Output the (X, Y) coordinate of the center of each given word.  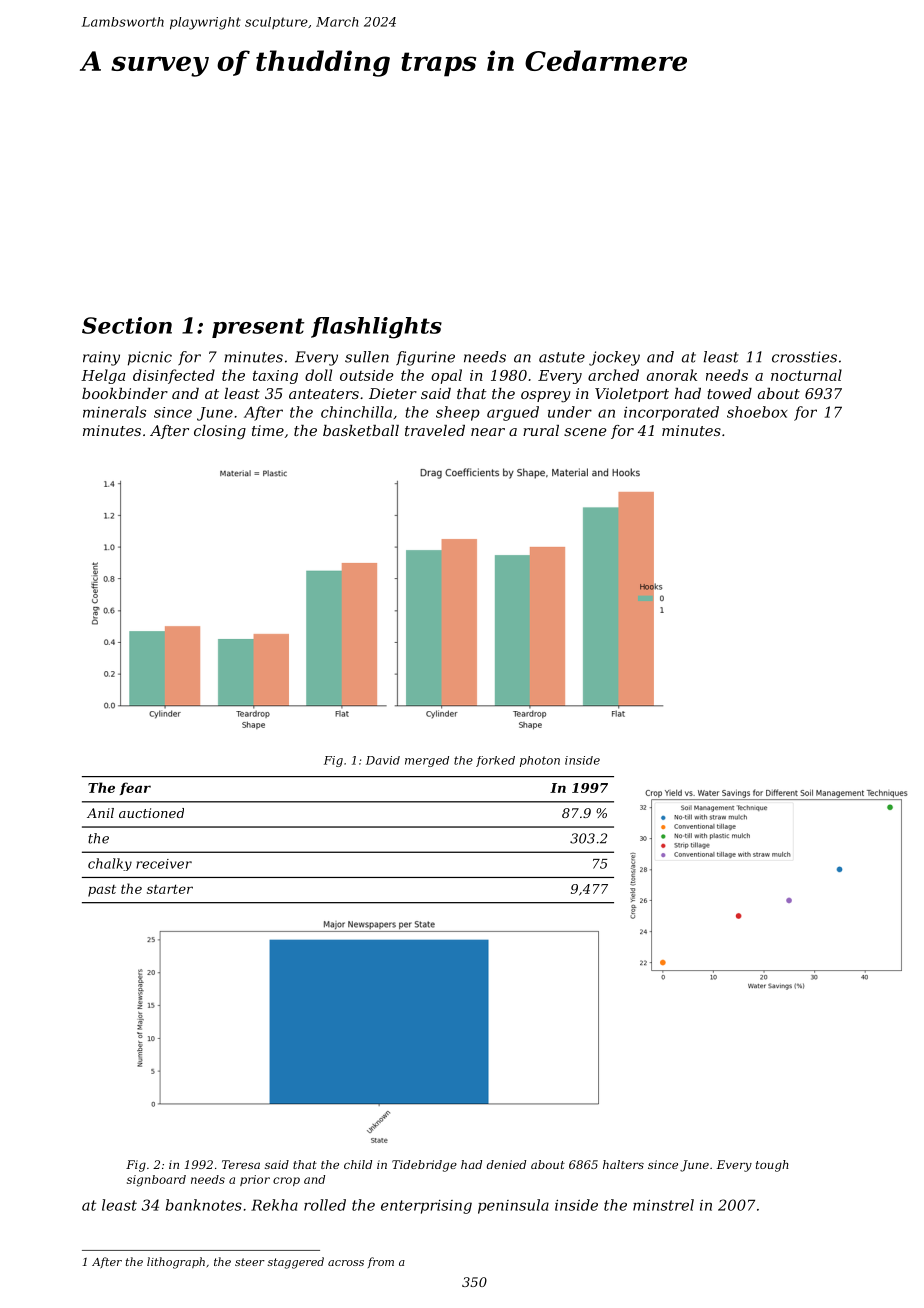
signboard (156, 1181)
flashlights (376, 328)
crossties (804, 357)
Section (127, 325)
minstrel (663, 1205)
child (358, 1164)
